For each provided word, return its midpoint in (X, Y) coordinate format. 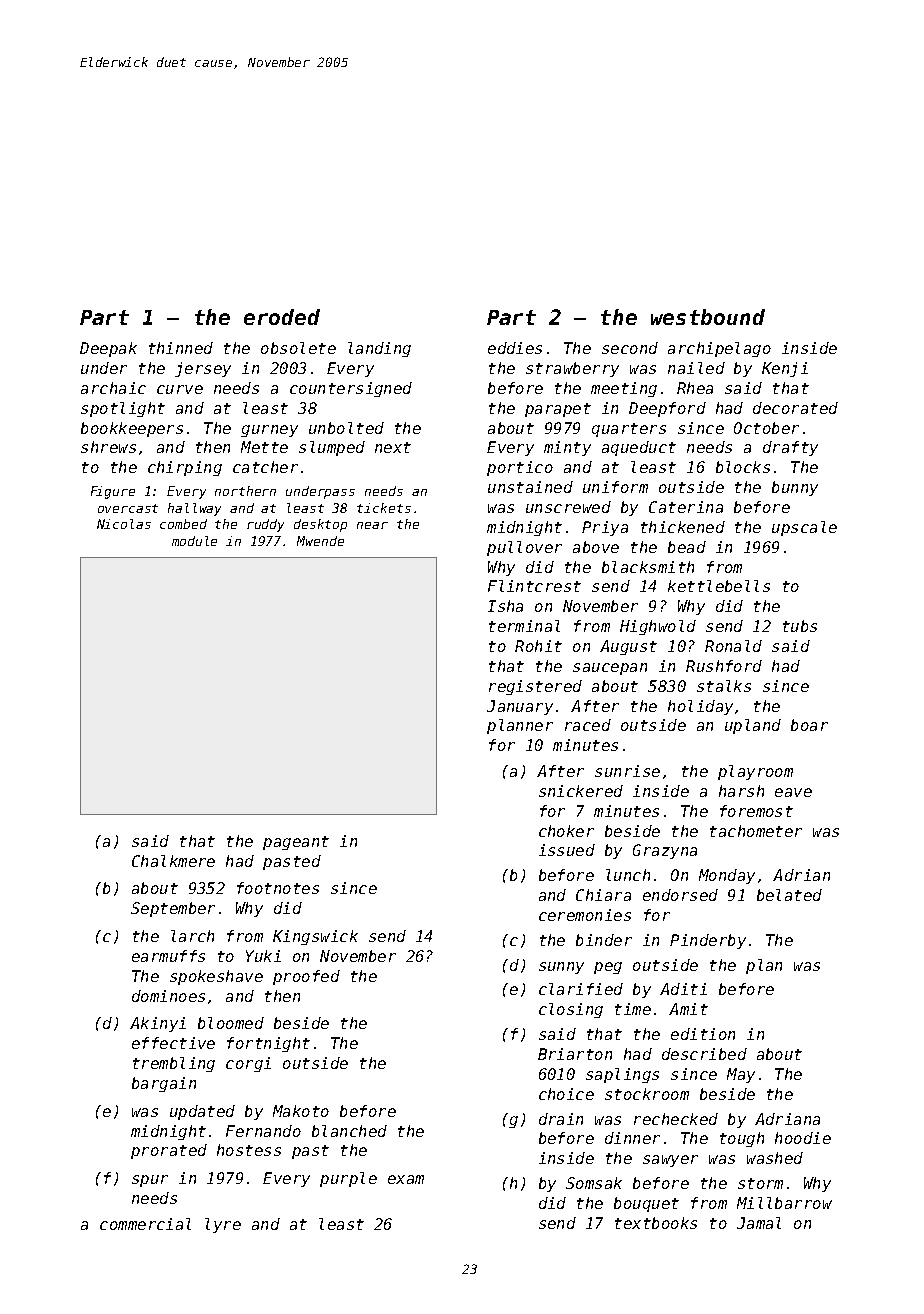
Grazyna (665, 851)
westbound (708, 317)
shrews (108, 447)
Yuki (263, 956)
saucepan (610, 669)
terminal (524, 626)
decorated (795, 408)
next (393, 447)
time (633, 1009)
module (194, 541)
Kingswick (315, 937)
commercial (145, 1224)
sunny (561, 968)
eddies (515, 348)
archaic (113, 388)
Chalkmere (173, 861)
